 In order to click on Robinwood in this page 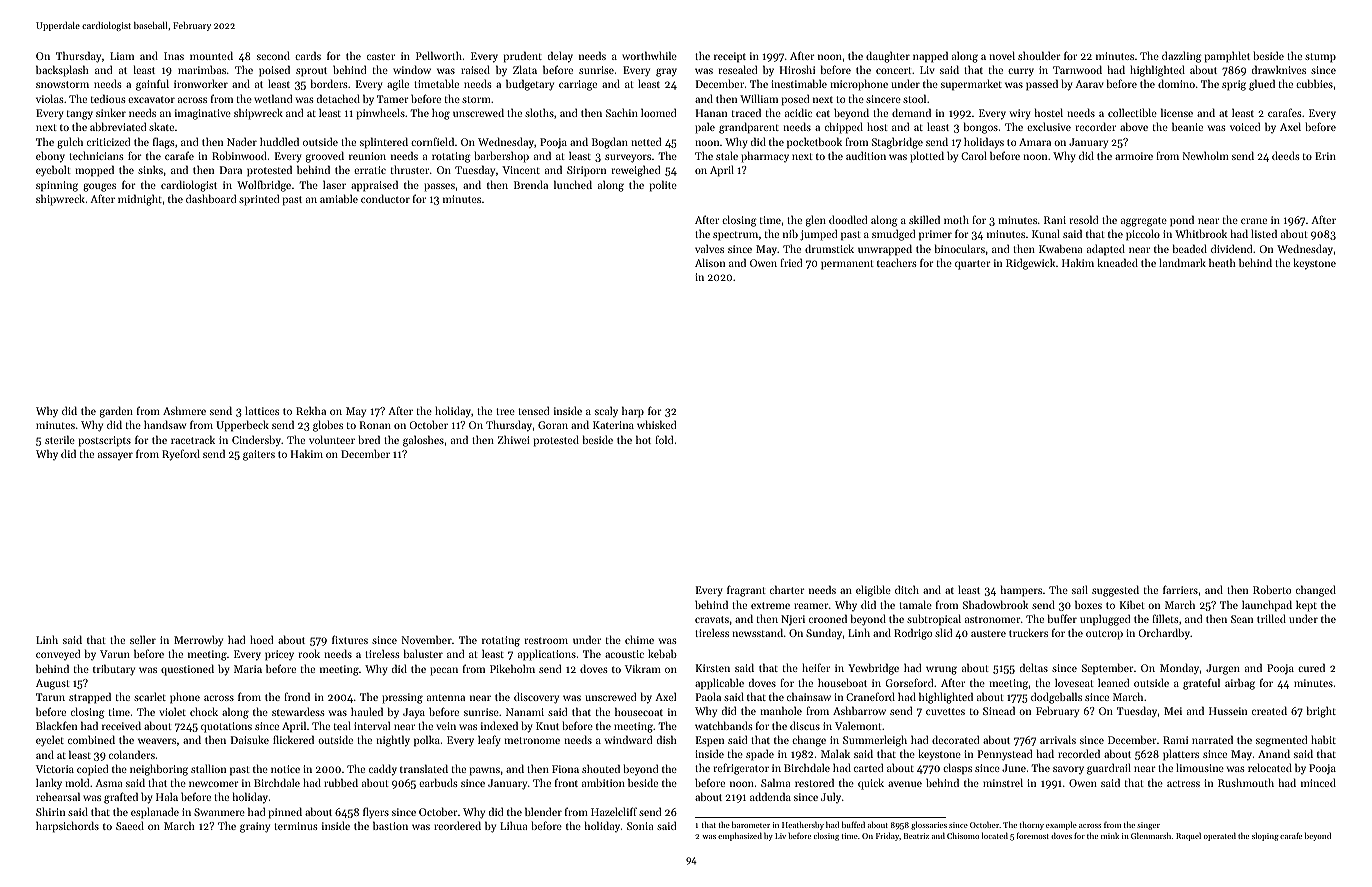, I will do `click(239, 155)`.
